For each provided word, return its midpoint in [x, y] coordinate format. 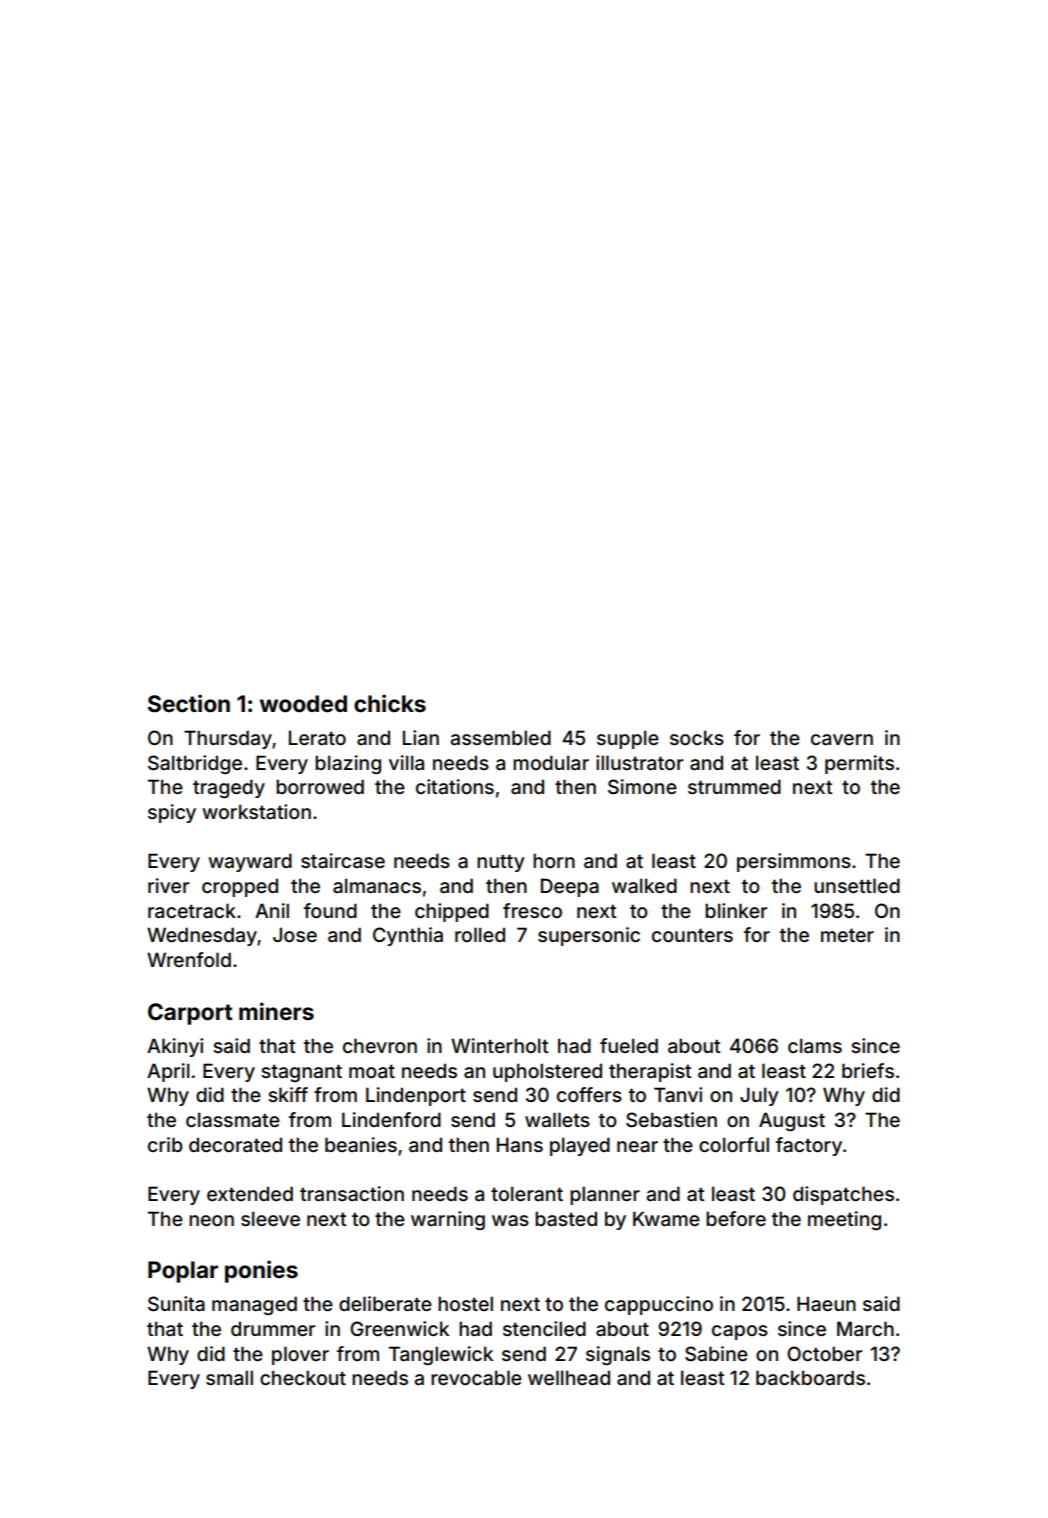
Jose [295, 934]
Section [189, 703]
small [229, 1377]
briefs [868, 1070]
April [168, 1072]
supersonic [589, 936]
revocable [476, 1377]
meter [847, 935]
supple [628, 739]
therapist [650, 1072]
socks [697, 737]
